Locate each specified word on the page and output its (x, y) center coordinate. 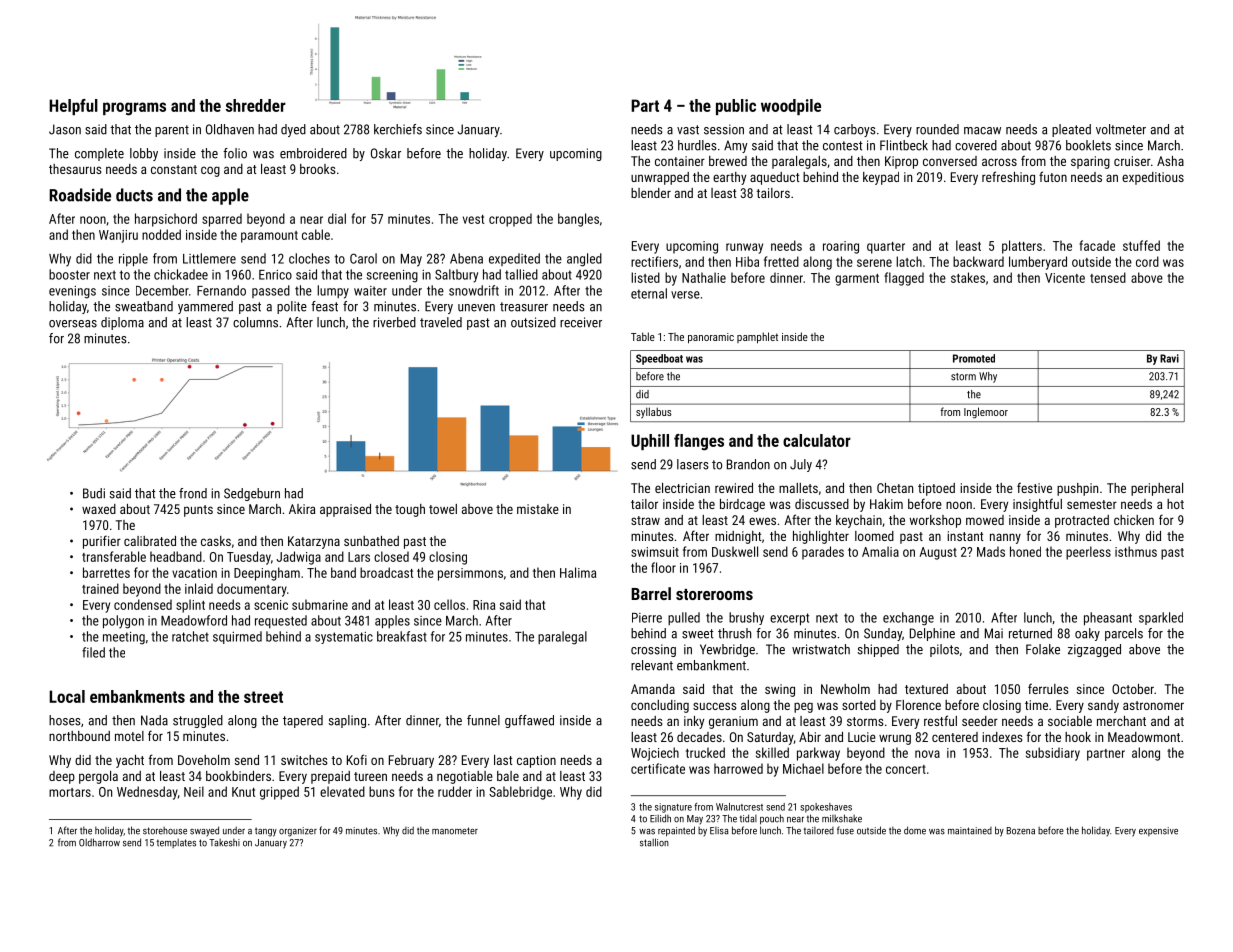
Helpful (73, 107)
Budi (94, 493)
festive (1034, 487)
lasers (693, 464)
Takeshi (224, 843)
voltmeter (1121, 129)
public (736, 107)
